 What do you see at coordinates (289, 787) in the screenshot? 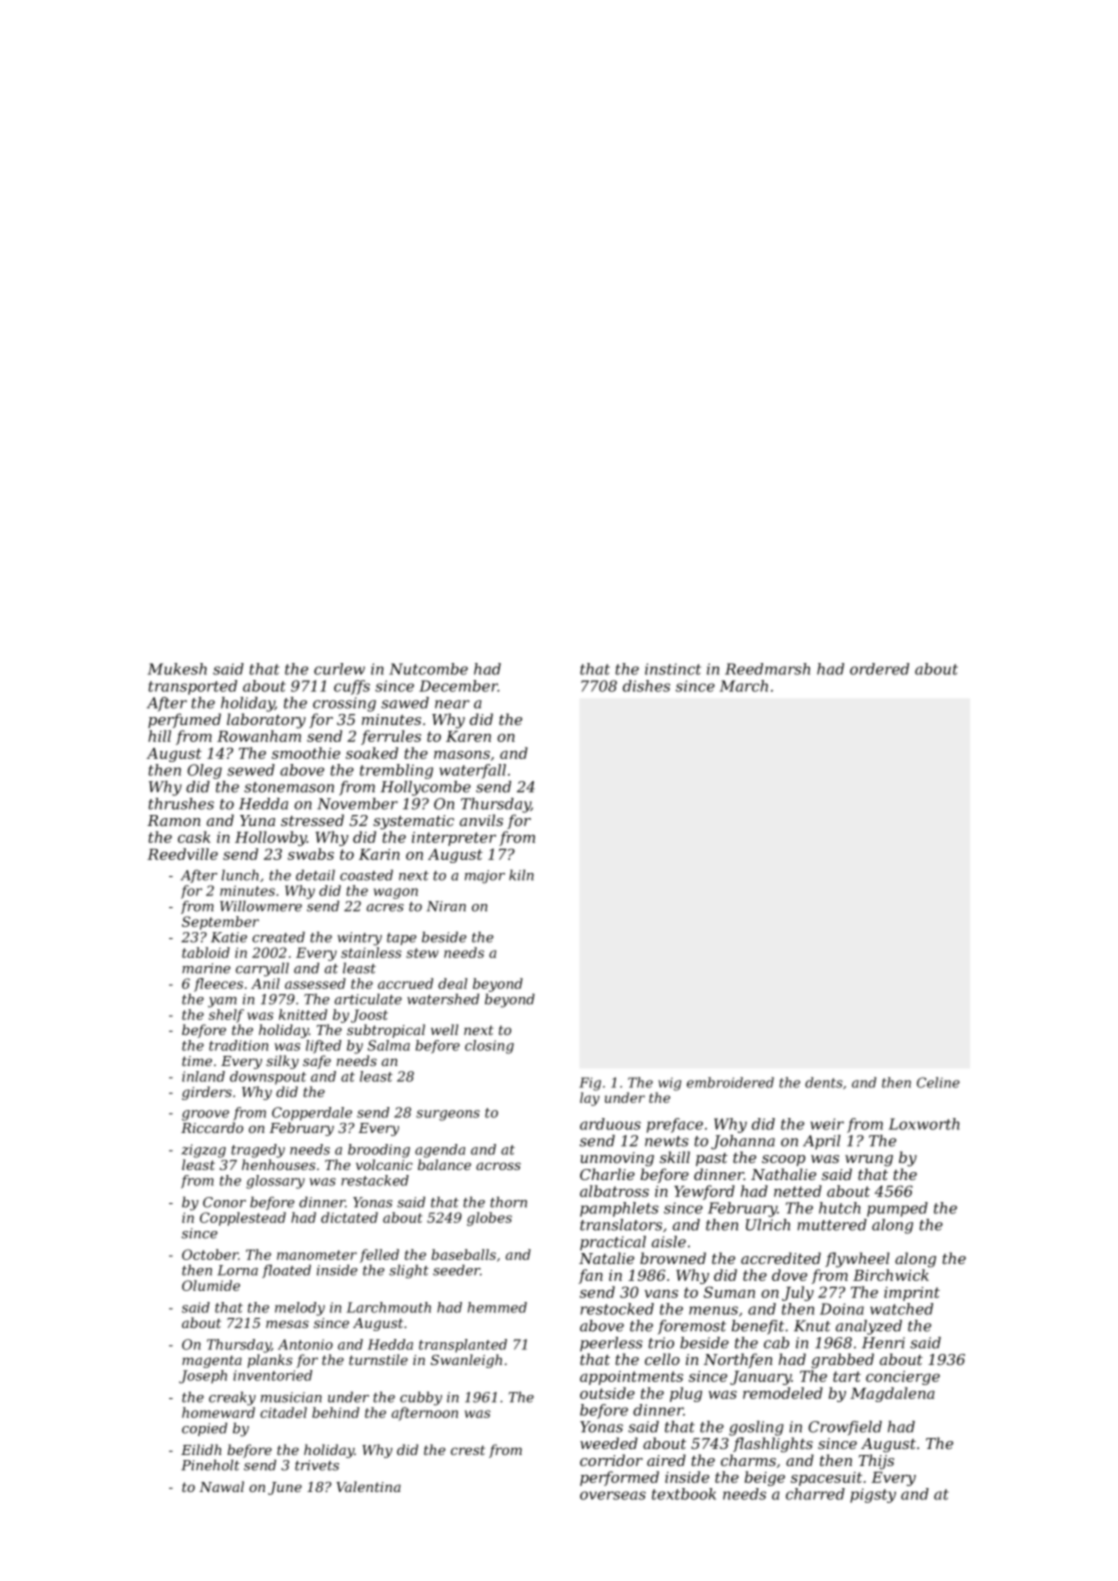
I see `stonemason` at bounding box center [289, 787].
